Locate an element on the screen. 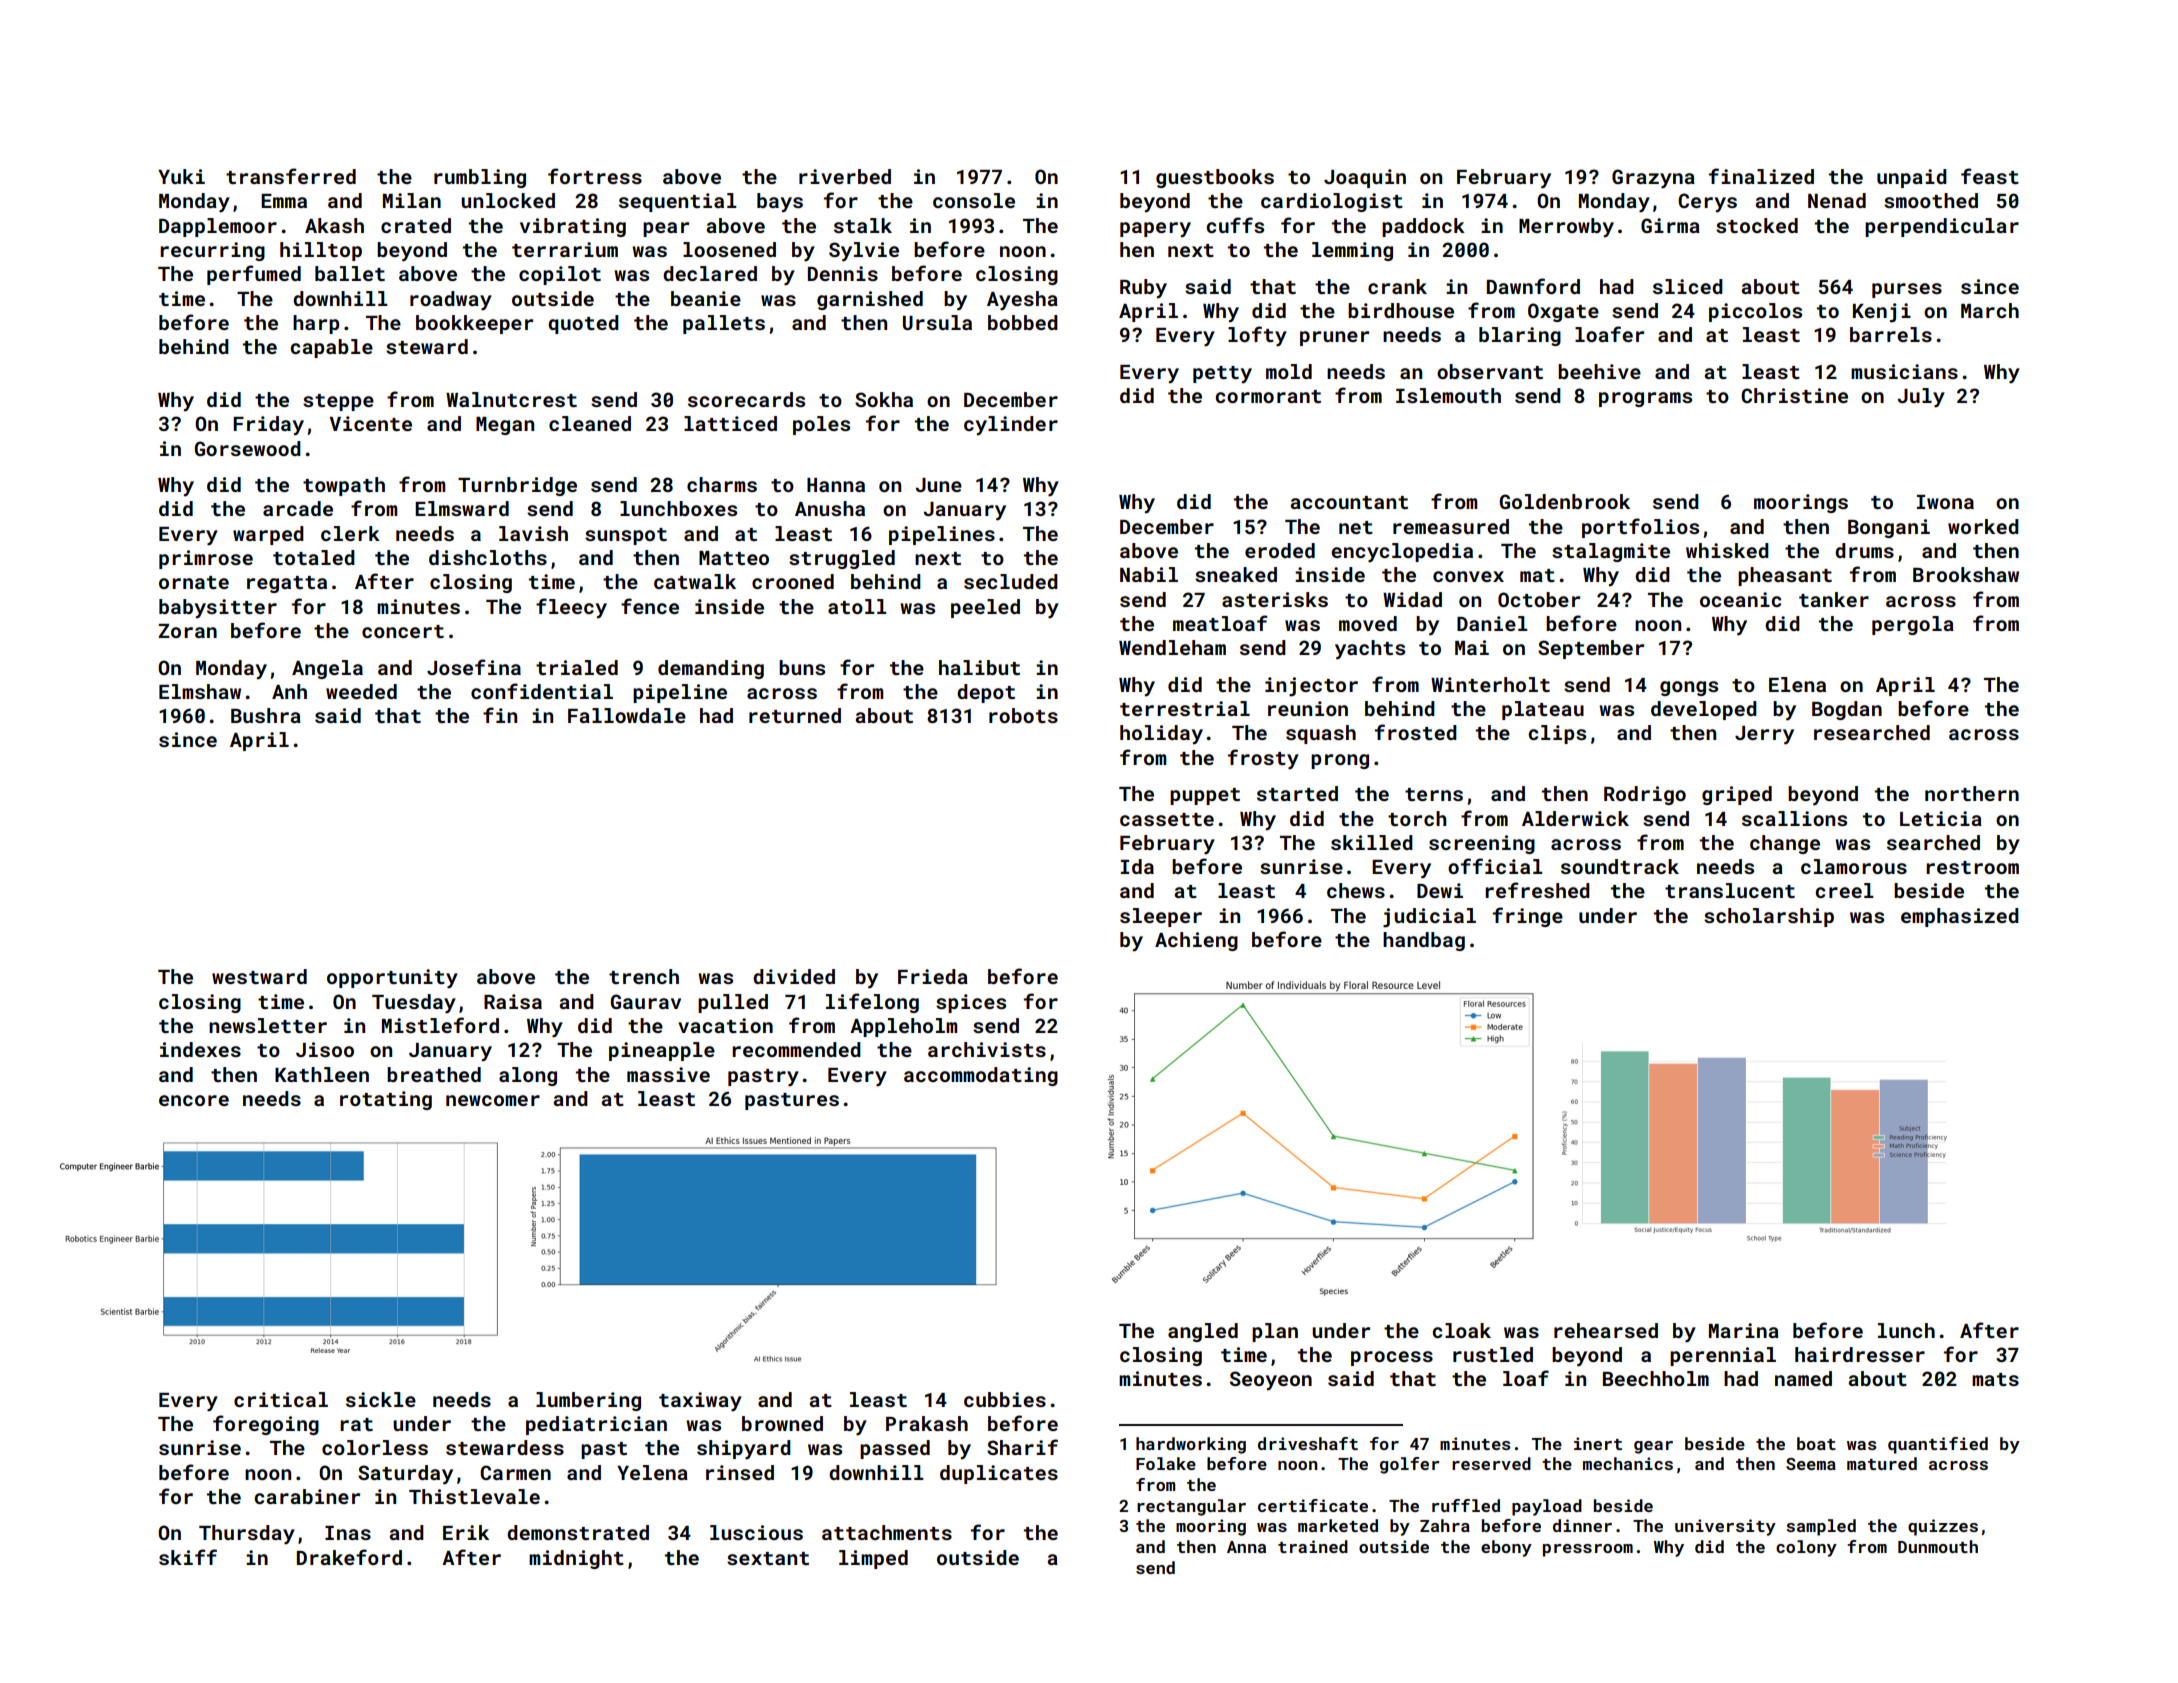 The image size is (2178, 1683). struggled is located at coordinates (842, 559).
